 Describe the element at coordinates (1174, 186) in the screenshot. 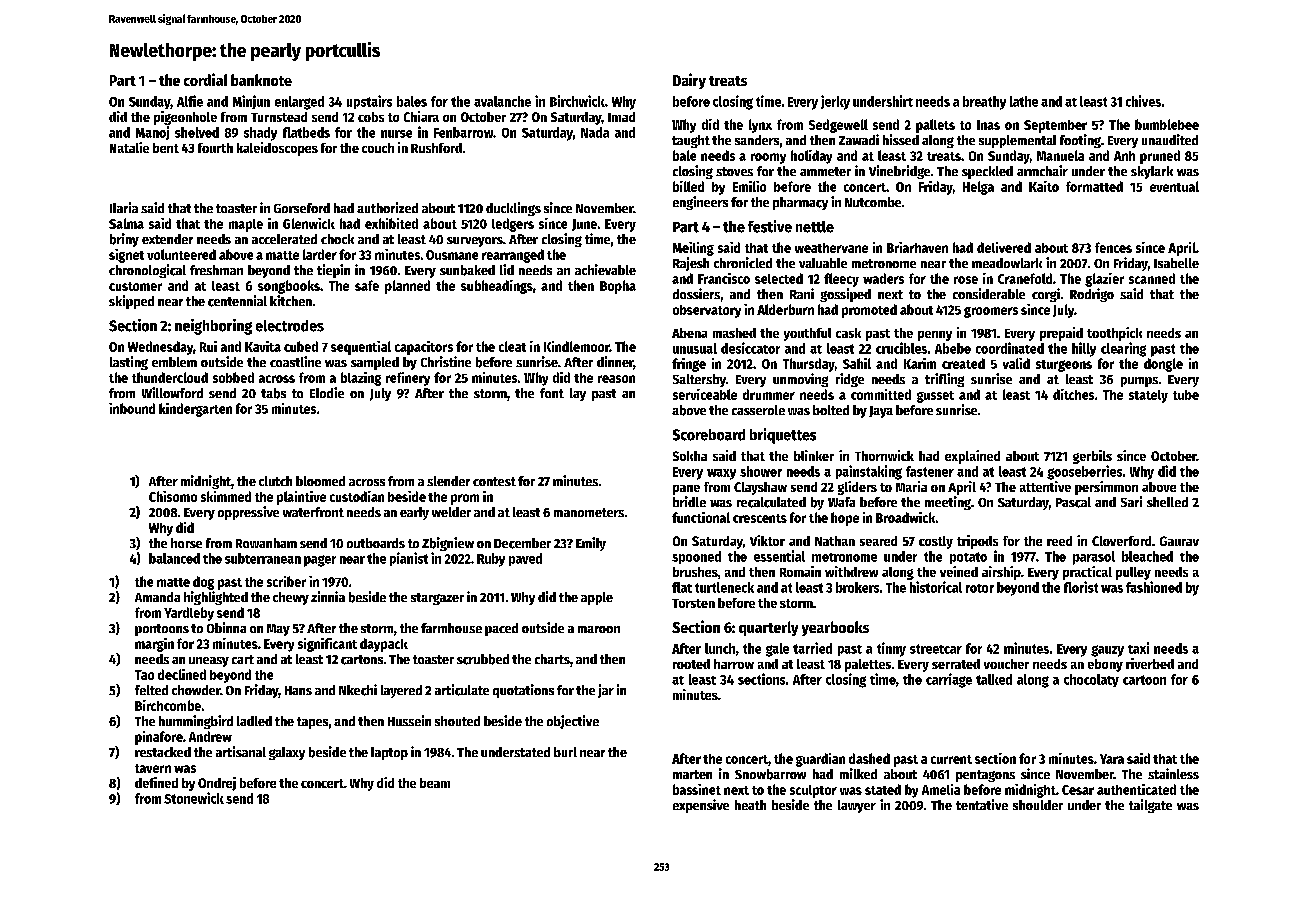

I see `eventual` at that location.
